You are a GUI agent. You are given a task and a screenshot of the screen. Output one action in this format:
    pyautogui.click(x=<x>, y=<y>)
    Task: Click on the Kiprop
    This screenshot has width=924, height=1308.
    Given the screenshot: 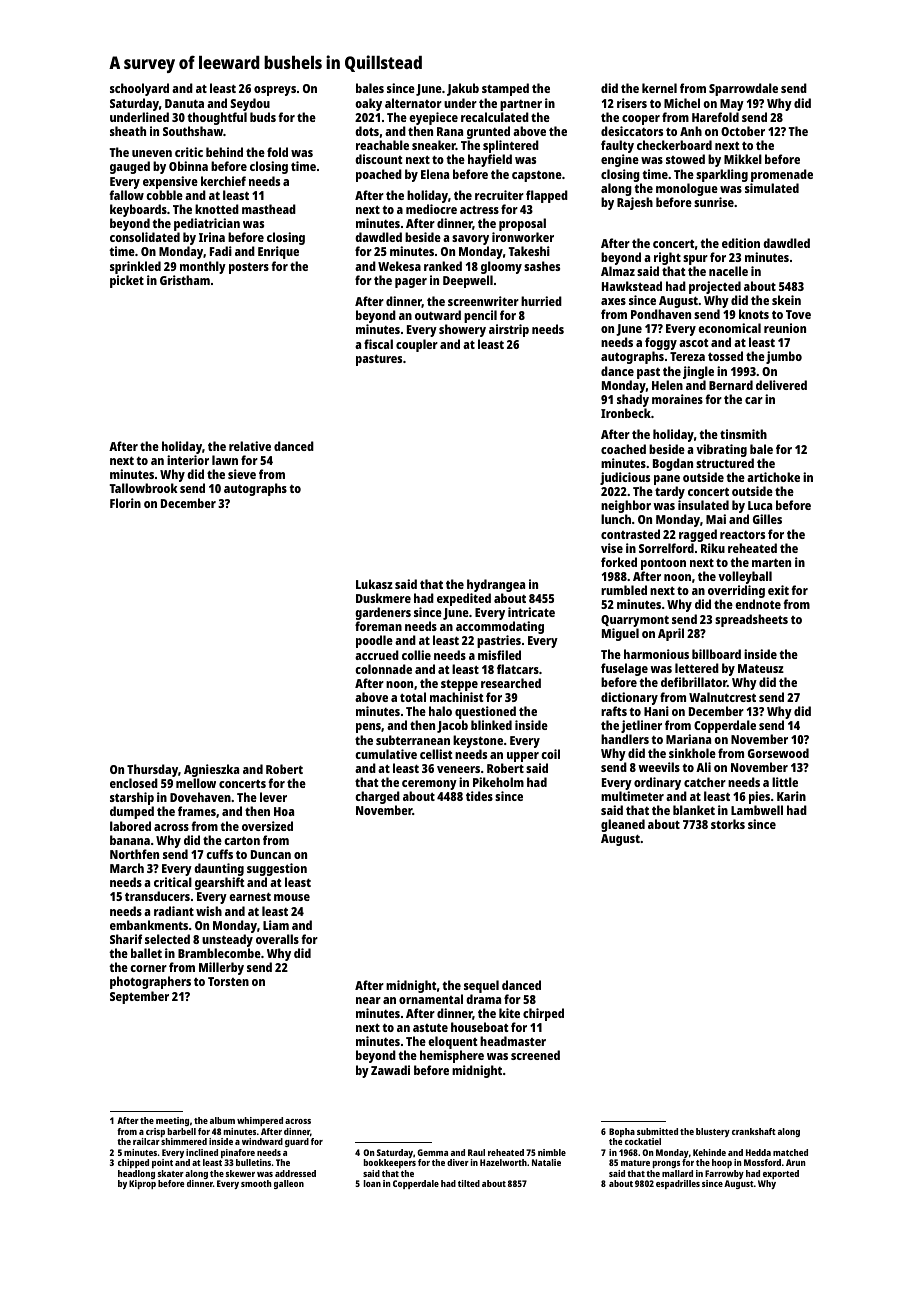 What is the action you would take?
    pyautogui.click(x=142, y=1184)
